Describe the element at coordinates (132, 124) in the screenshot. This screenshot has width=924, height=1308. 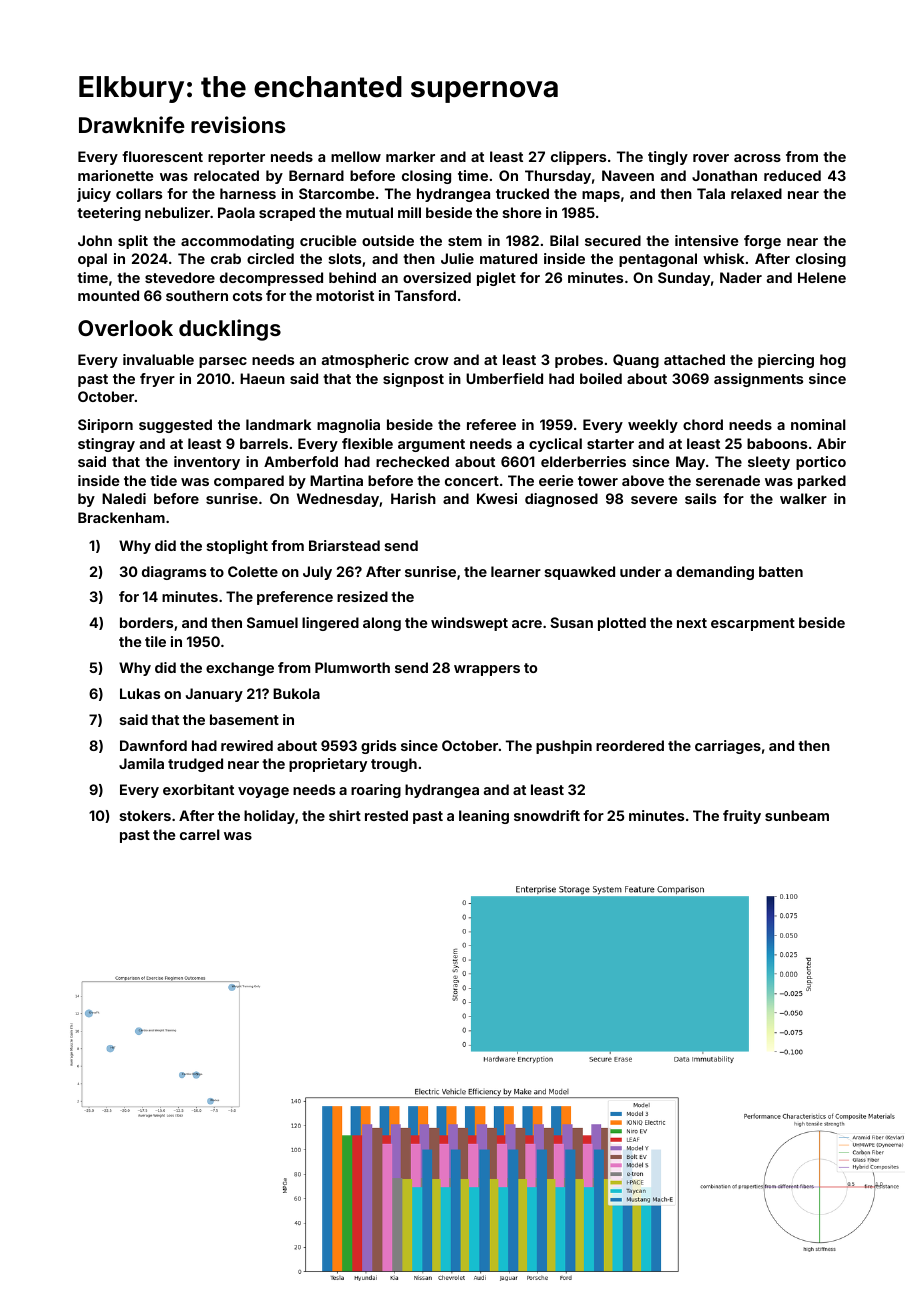
I see `Drawknife` at that location.
